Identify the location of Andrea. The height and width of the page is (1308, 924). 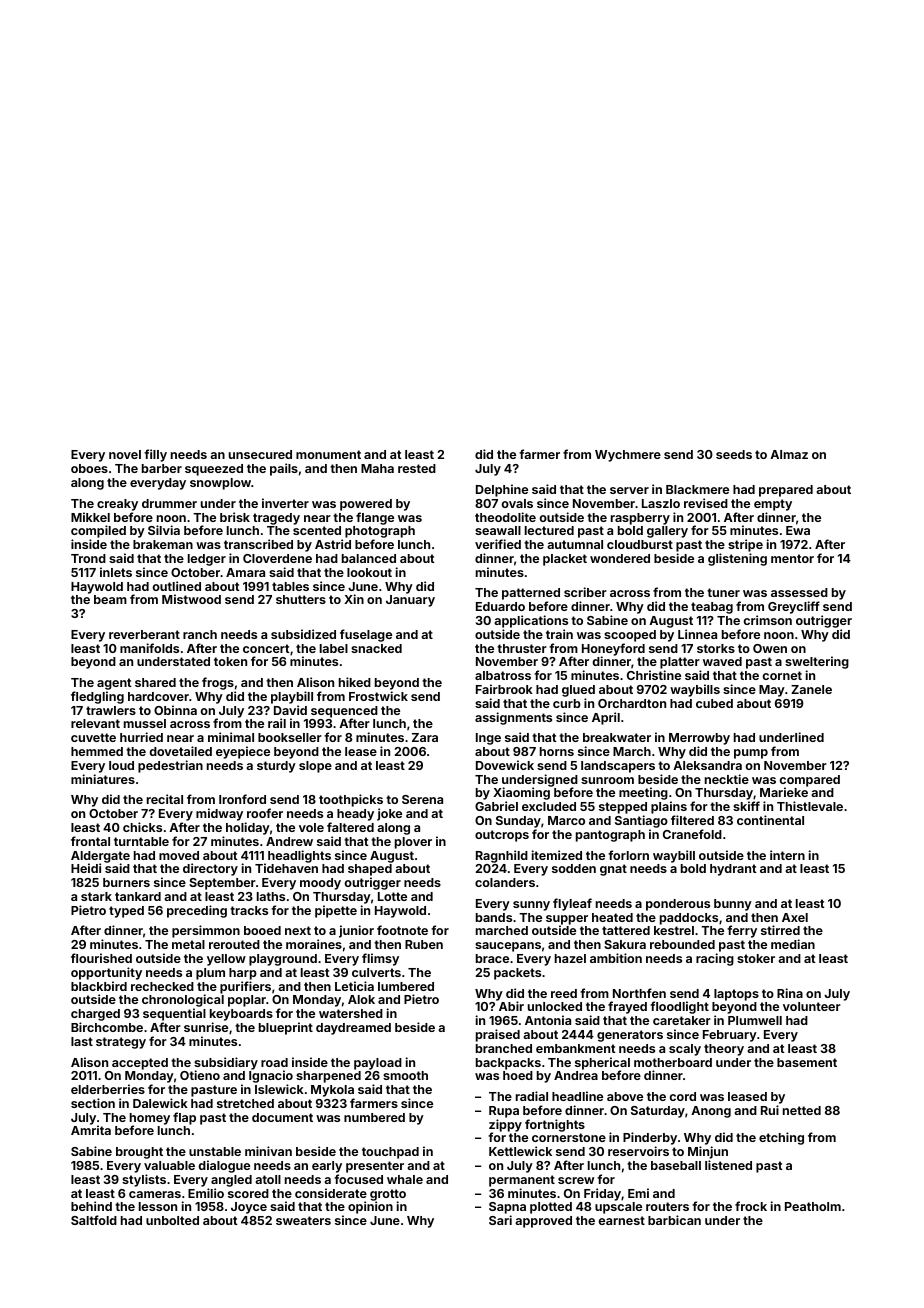
(576, 1075).
